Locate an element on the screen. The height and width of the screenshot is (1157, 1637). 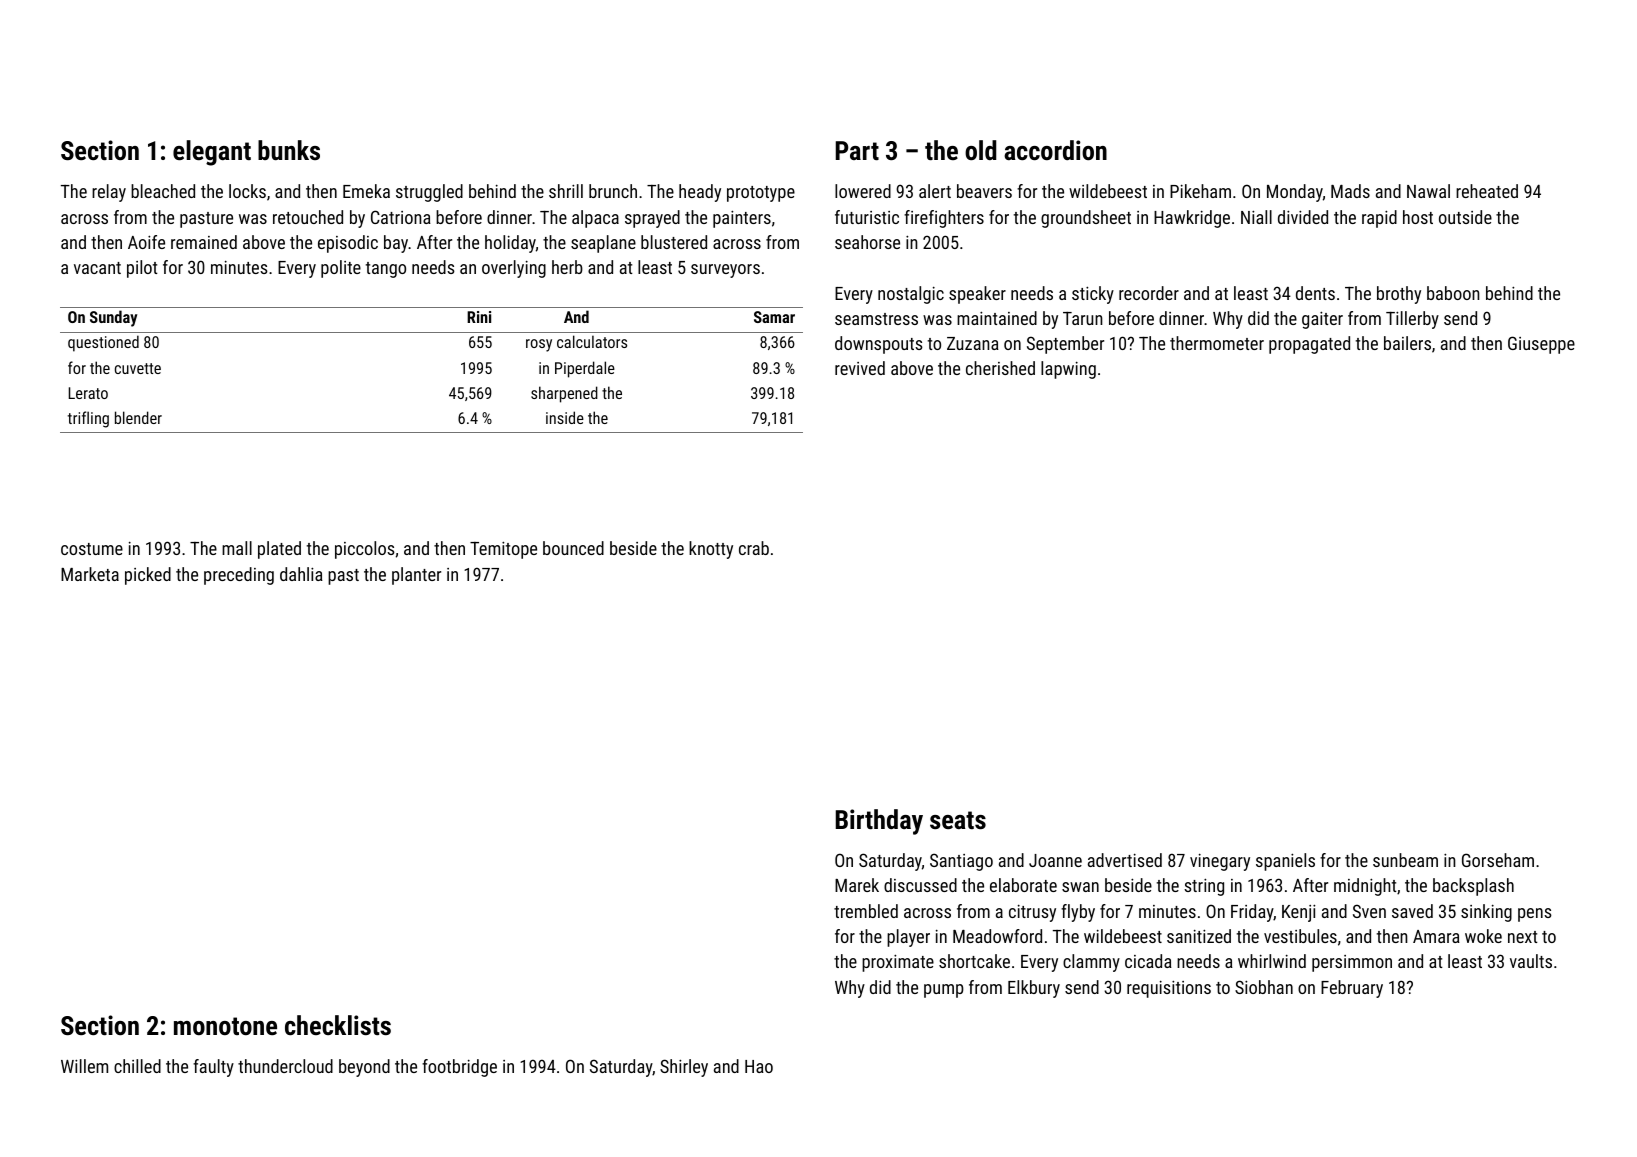
Shirley is located at coordinates (684, 1068).
